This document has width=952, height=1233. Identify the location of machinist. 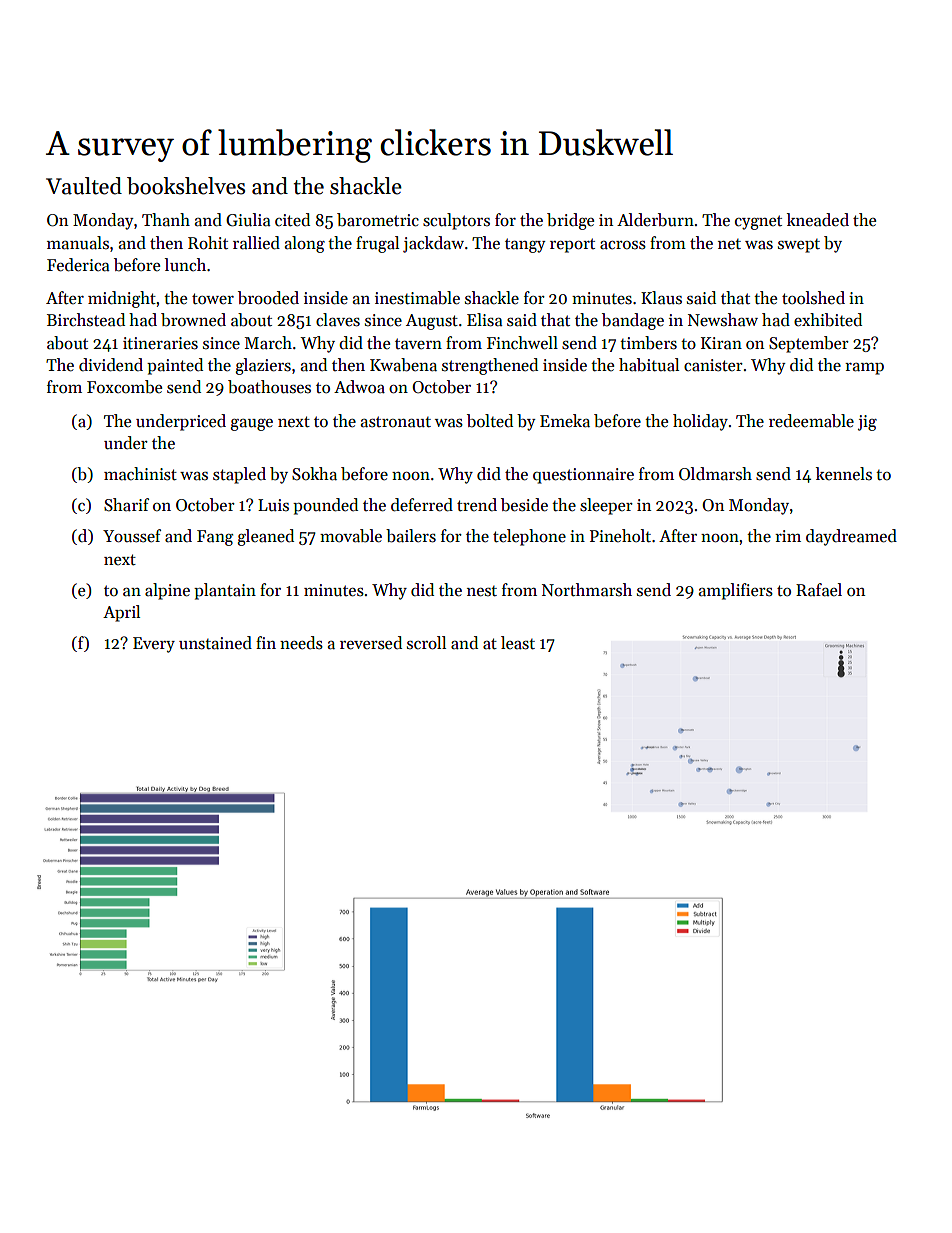
(140, 474).
